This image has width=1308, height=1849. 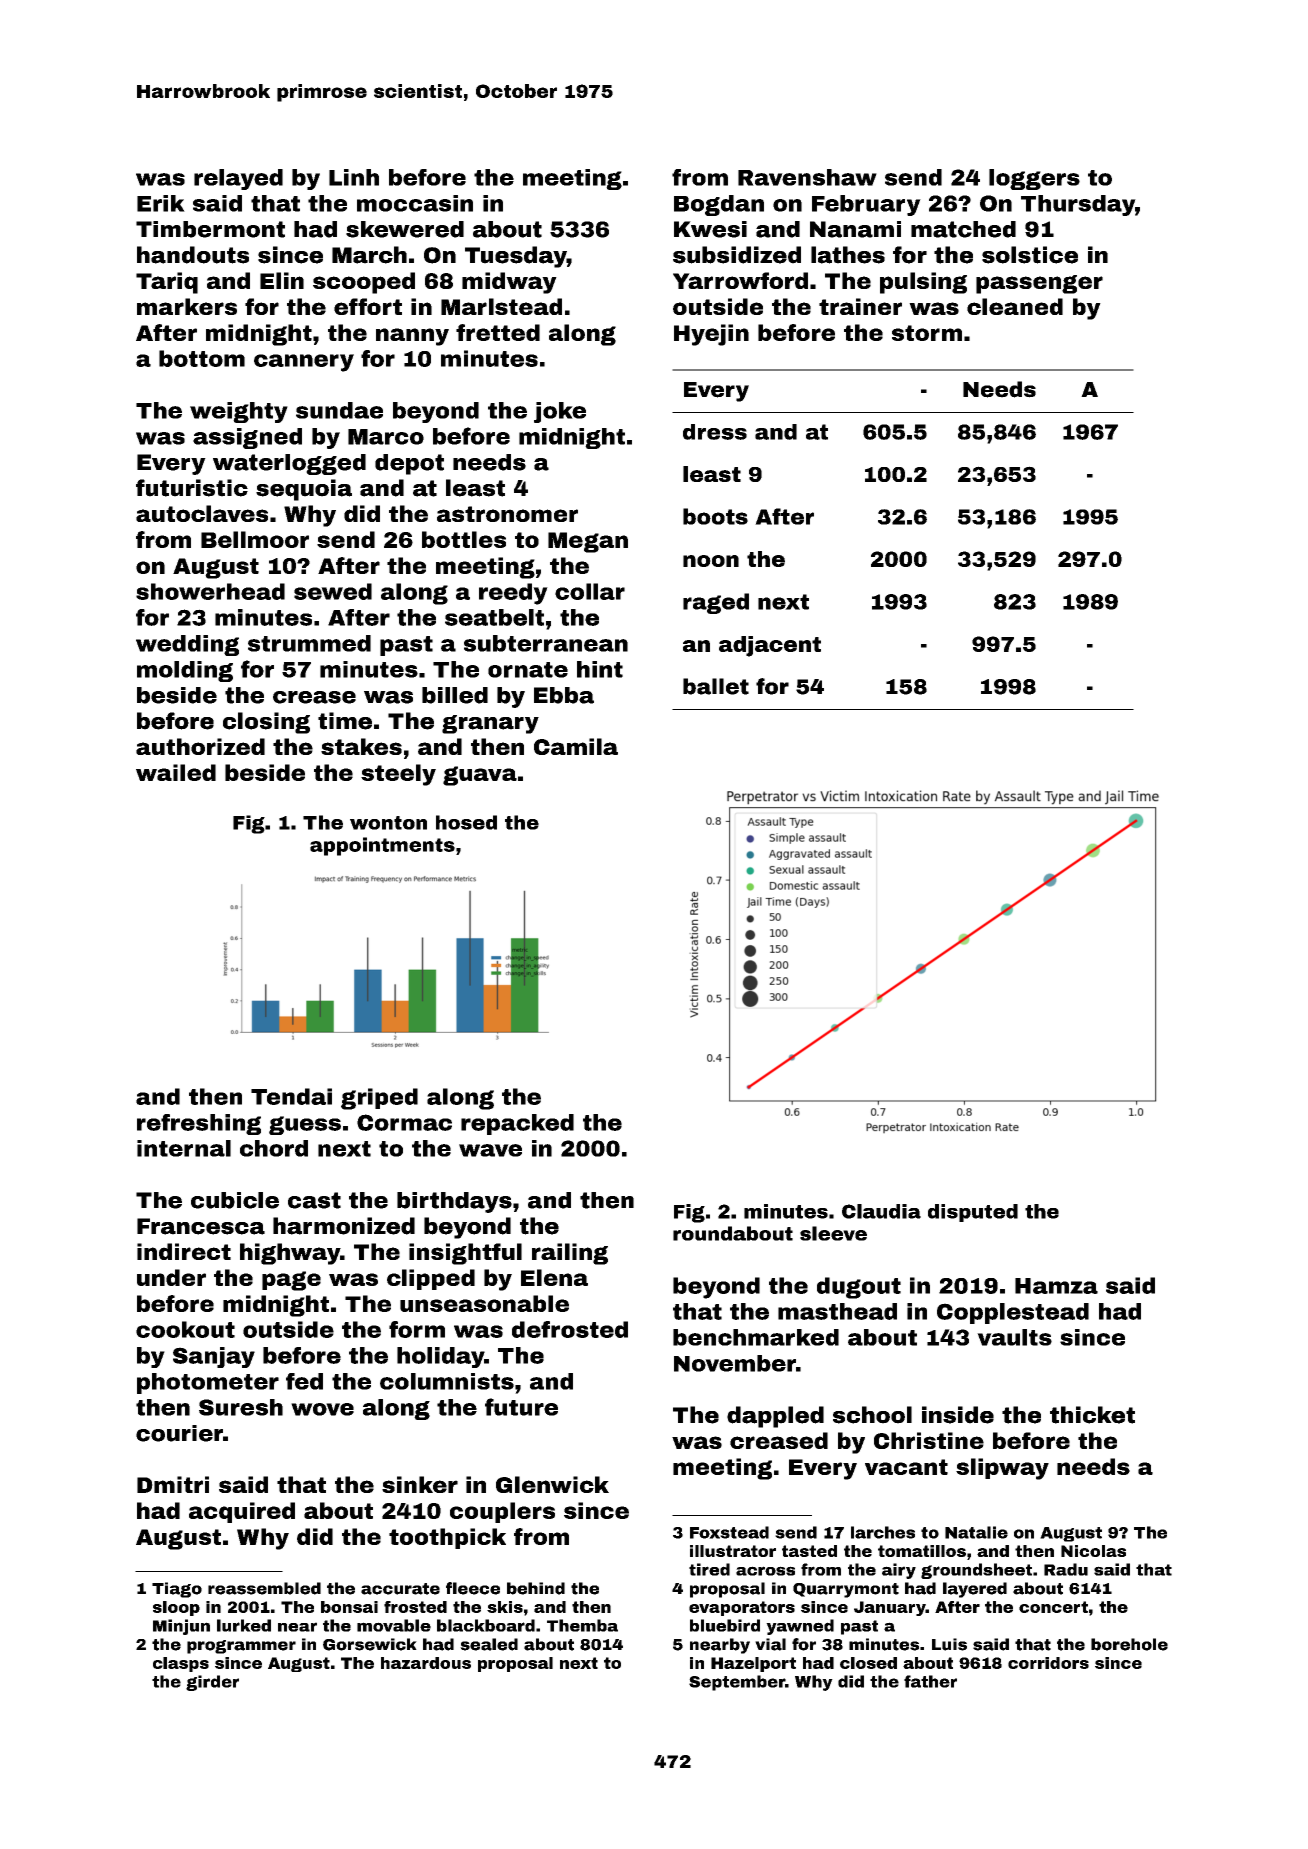 I want to click on Erik, so click(x=161, y=203).
